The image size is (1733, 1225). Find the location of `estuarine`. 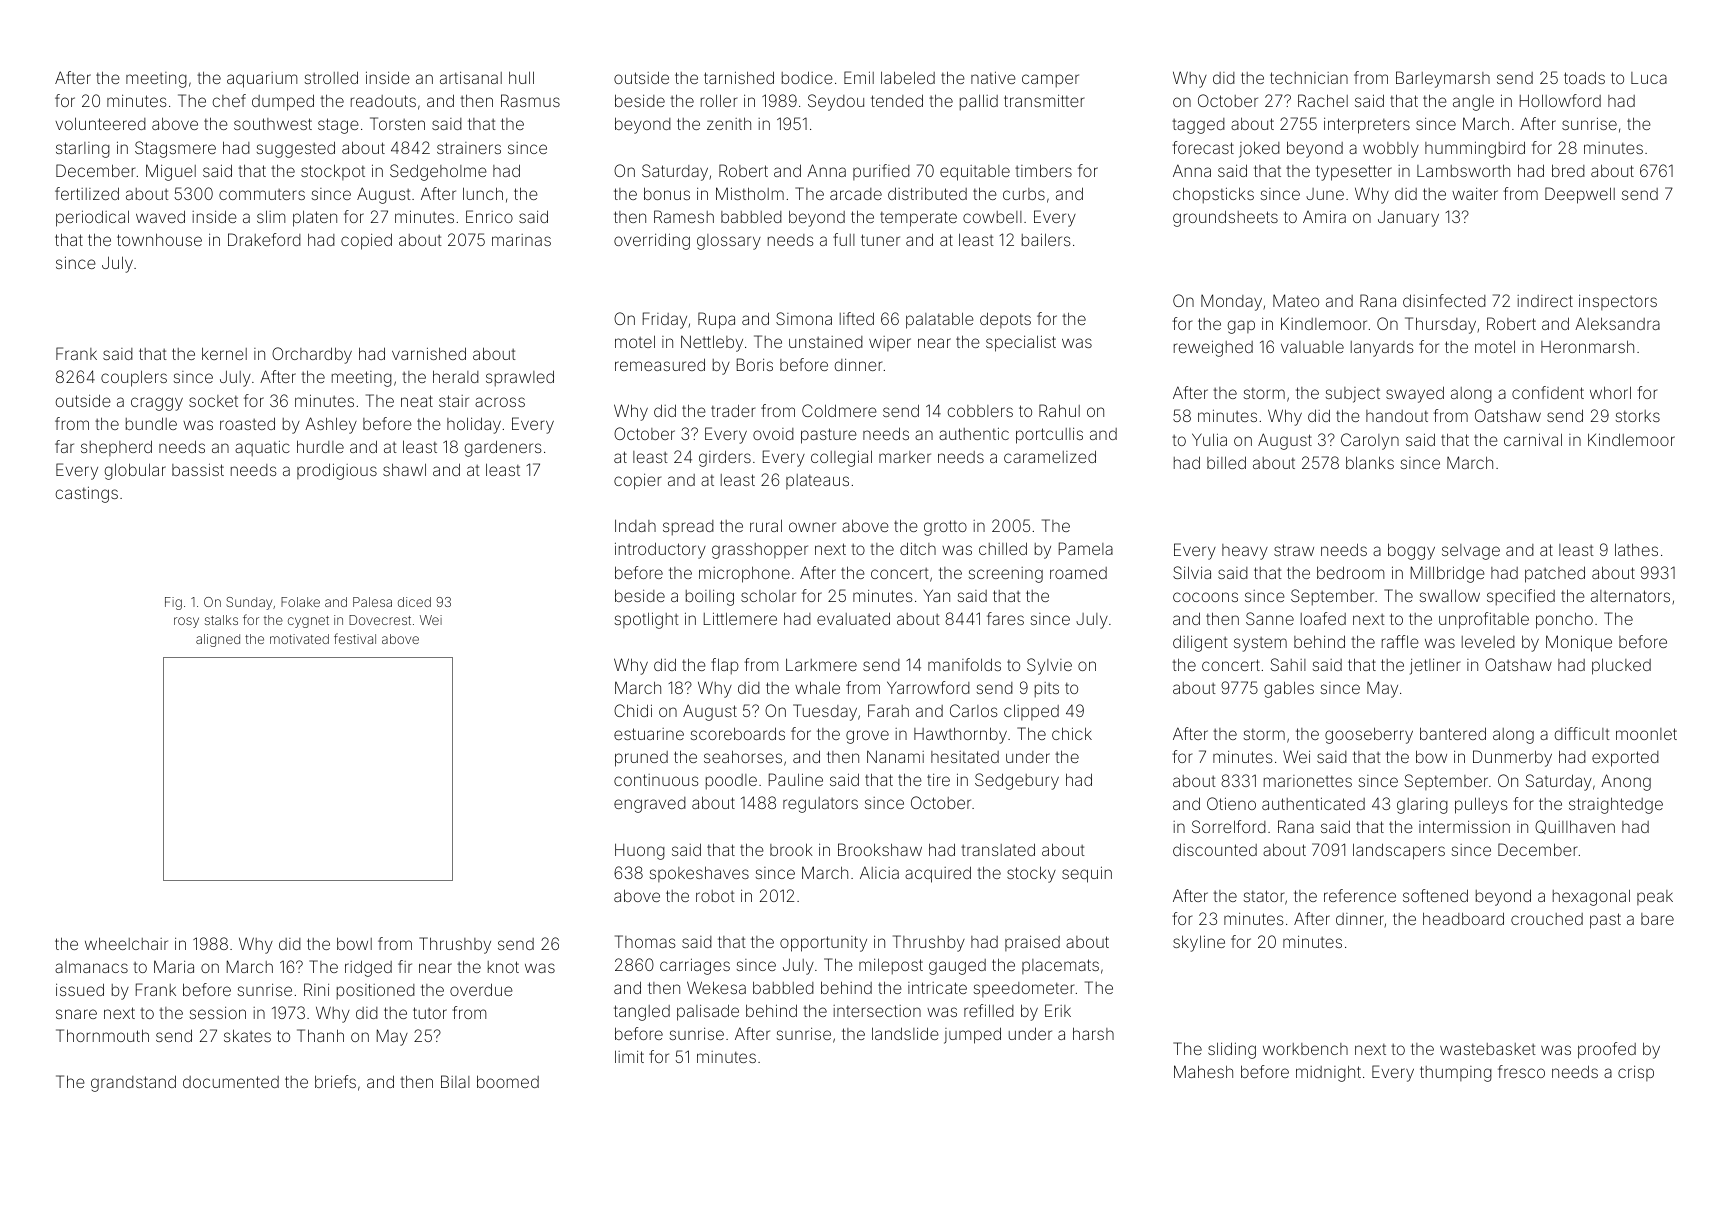

estuarine is located at coordinates (649, 734).
